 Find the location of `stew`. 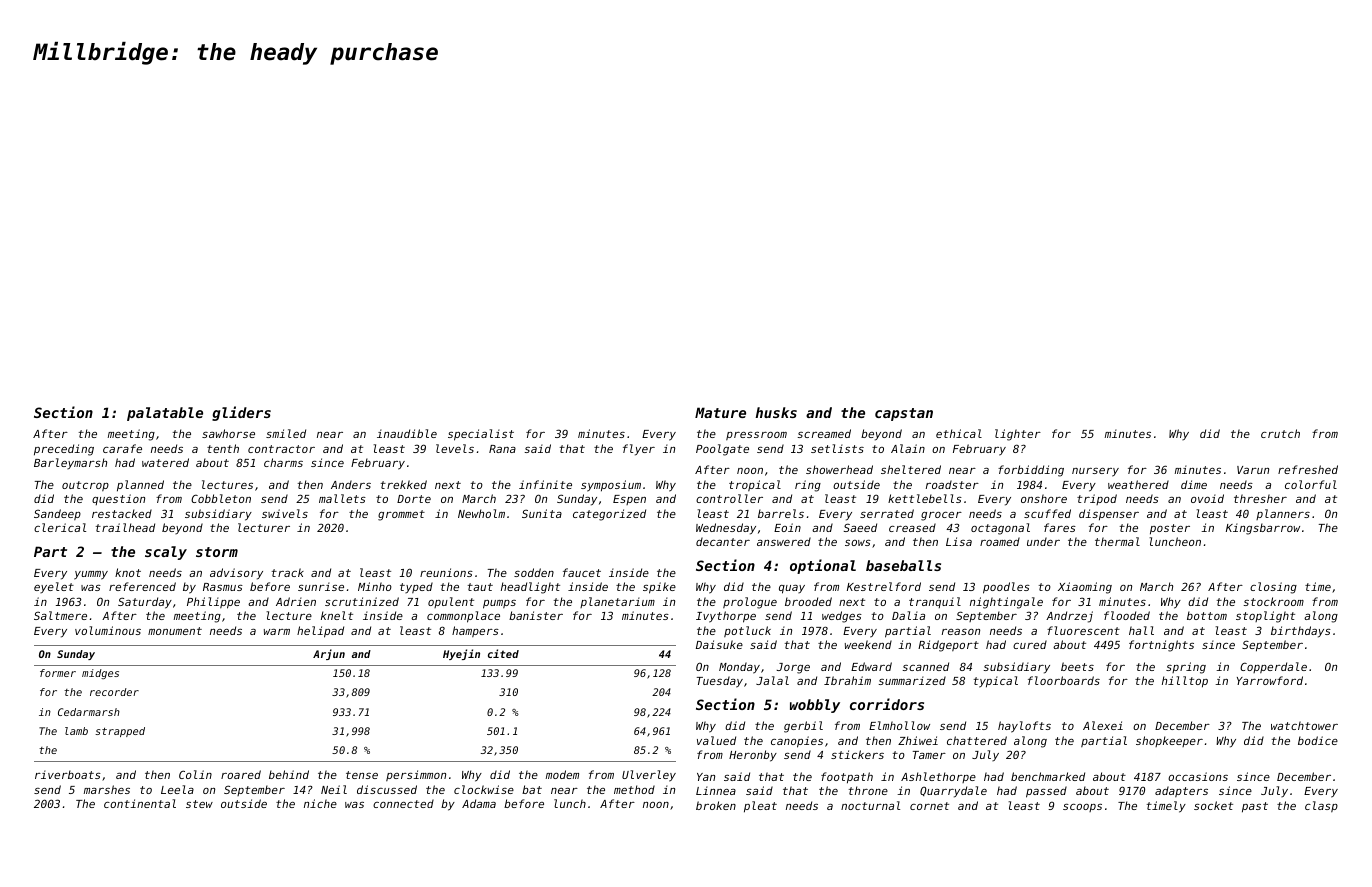

stew is located at coordinates (199, 804).
